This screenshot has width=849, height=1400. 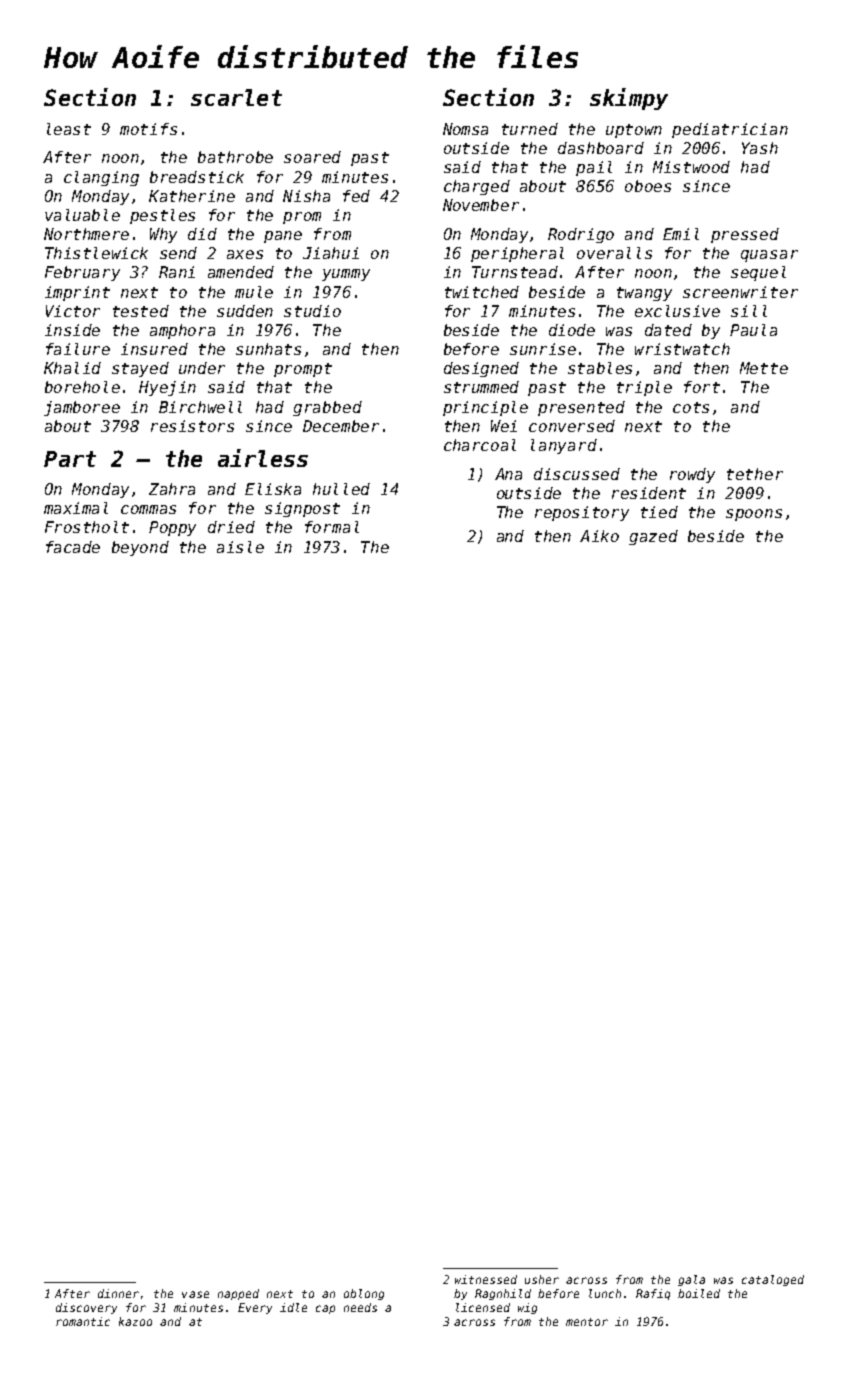 I want to click on charged, so click(x=477, y=187).
